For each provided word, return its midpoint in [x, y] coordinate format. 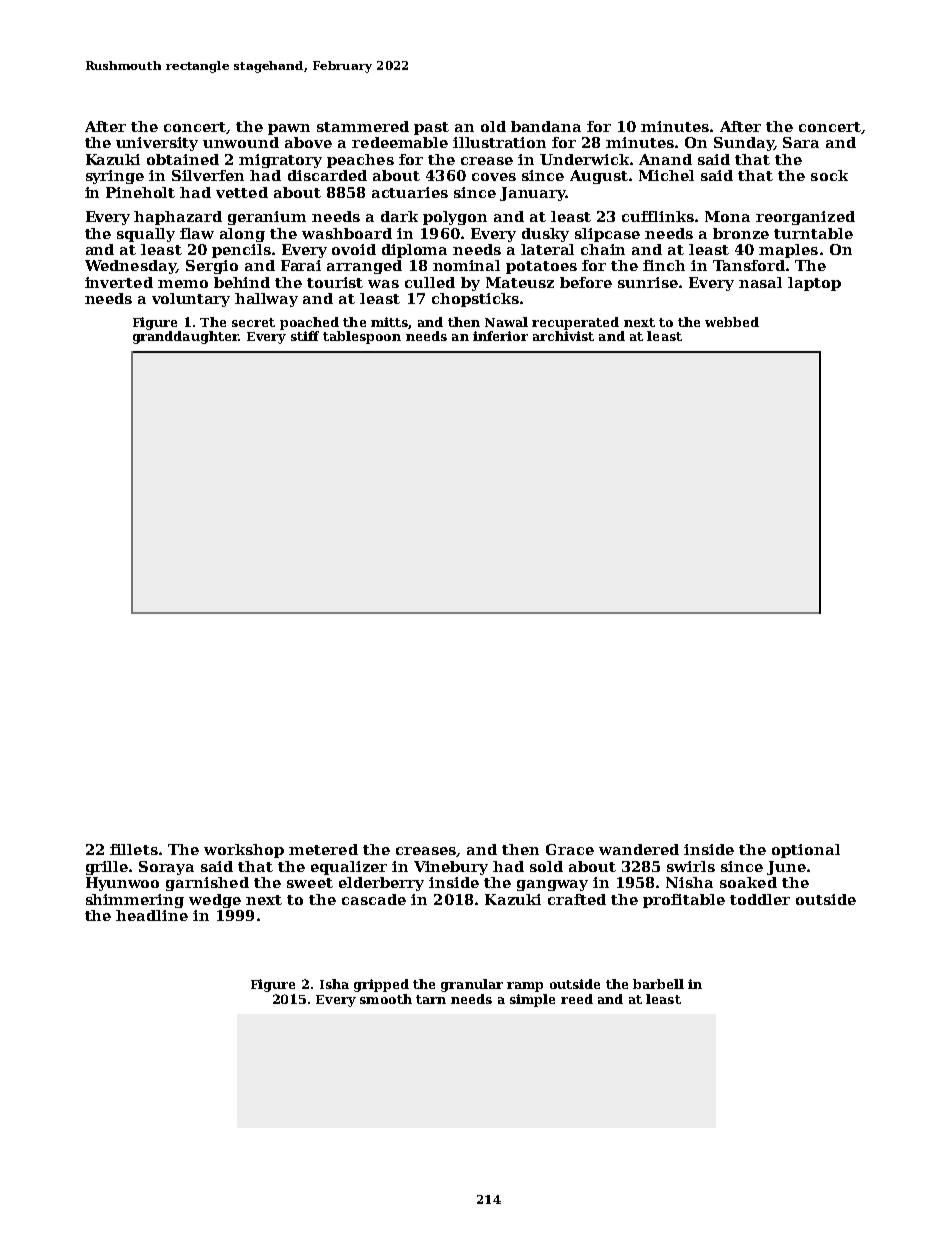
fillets [134, 849]
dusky [545, 235]
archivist [563, 336]
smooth [386, 999]
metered [323, 849]
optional [806, 851]
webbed [732, 322]
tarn [431, 999]
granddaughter [186, 337]
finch [664, 265]
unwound [241, 142]
